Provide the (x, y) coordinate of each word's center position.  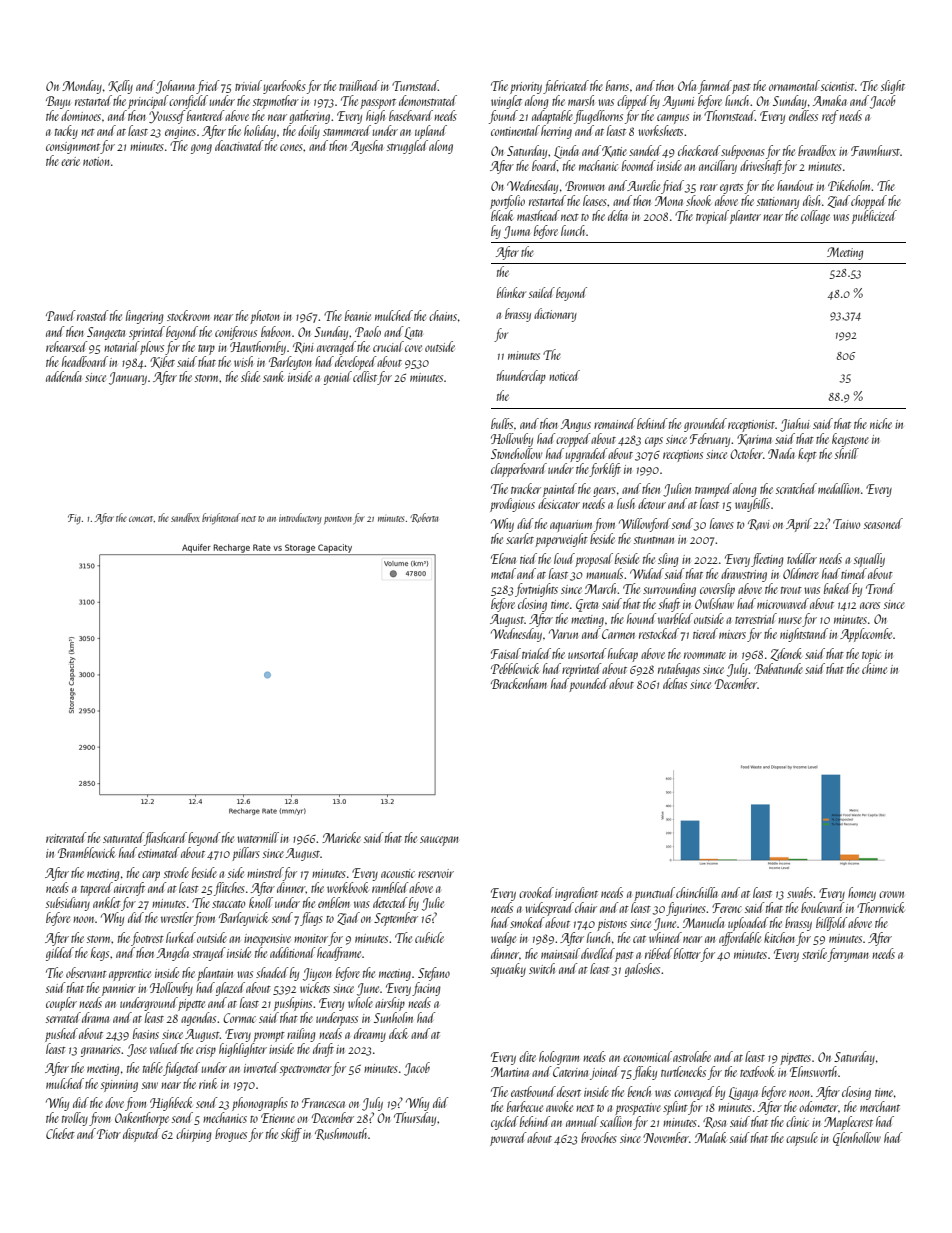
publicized (874, 217)
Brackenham (519, 683)
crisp (206, 1051)
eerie (70, 161)
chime (874, 668)
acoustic (398, 873)
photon (265, 317)
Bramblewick (87, 852)
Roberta (424, 518)
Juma (517, 232)
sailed (542, 292)
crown (891, 894)
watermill (258, 837)
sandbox (185, 517)
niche (881, 423)
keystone (850, 440)
